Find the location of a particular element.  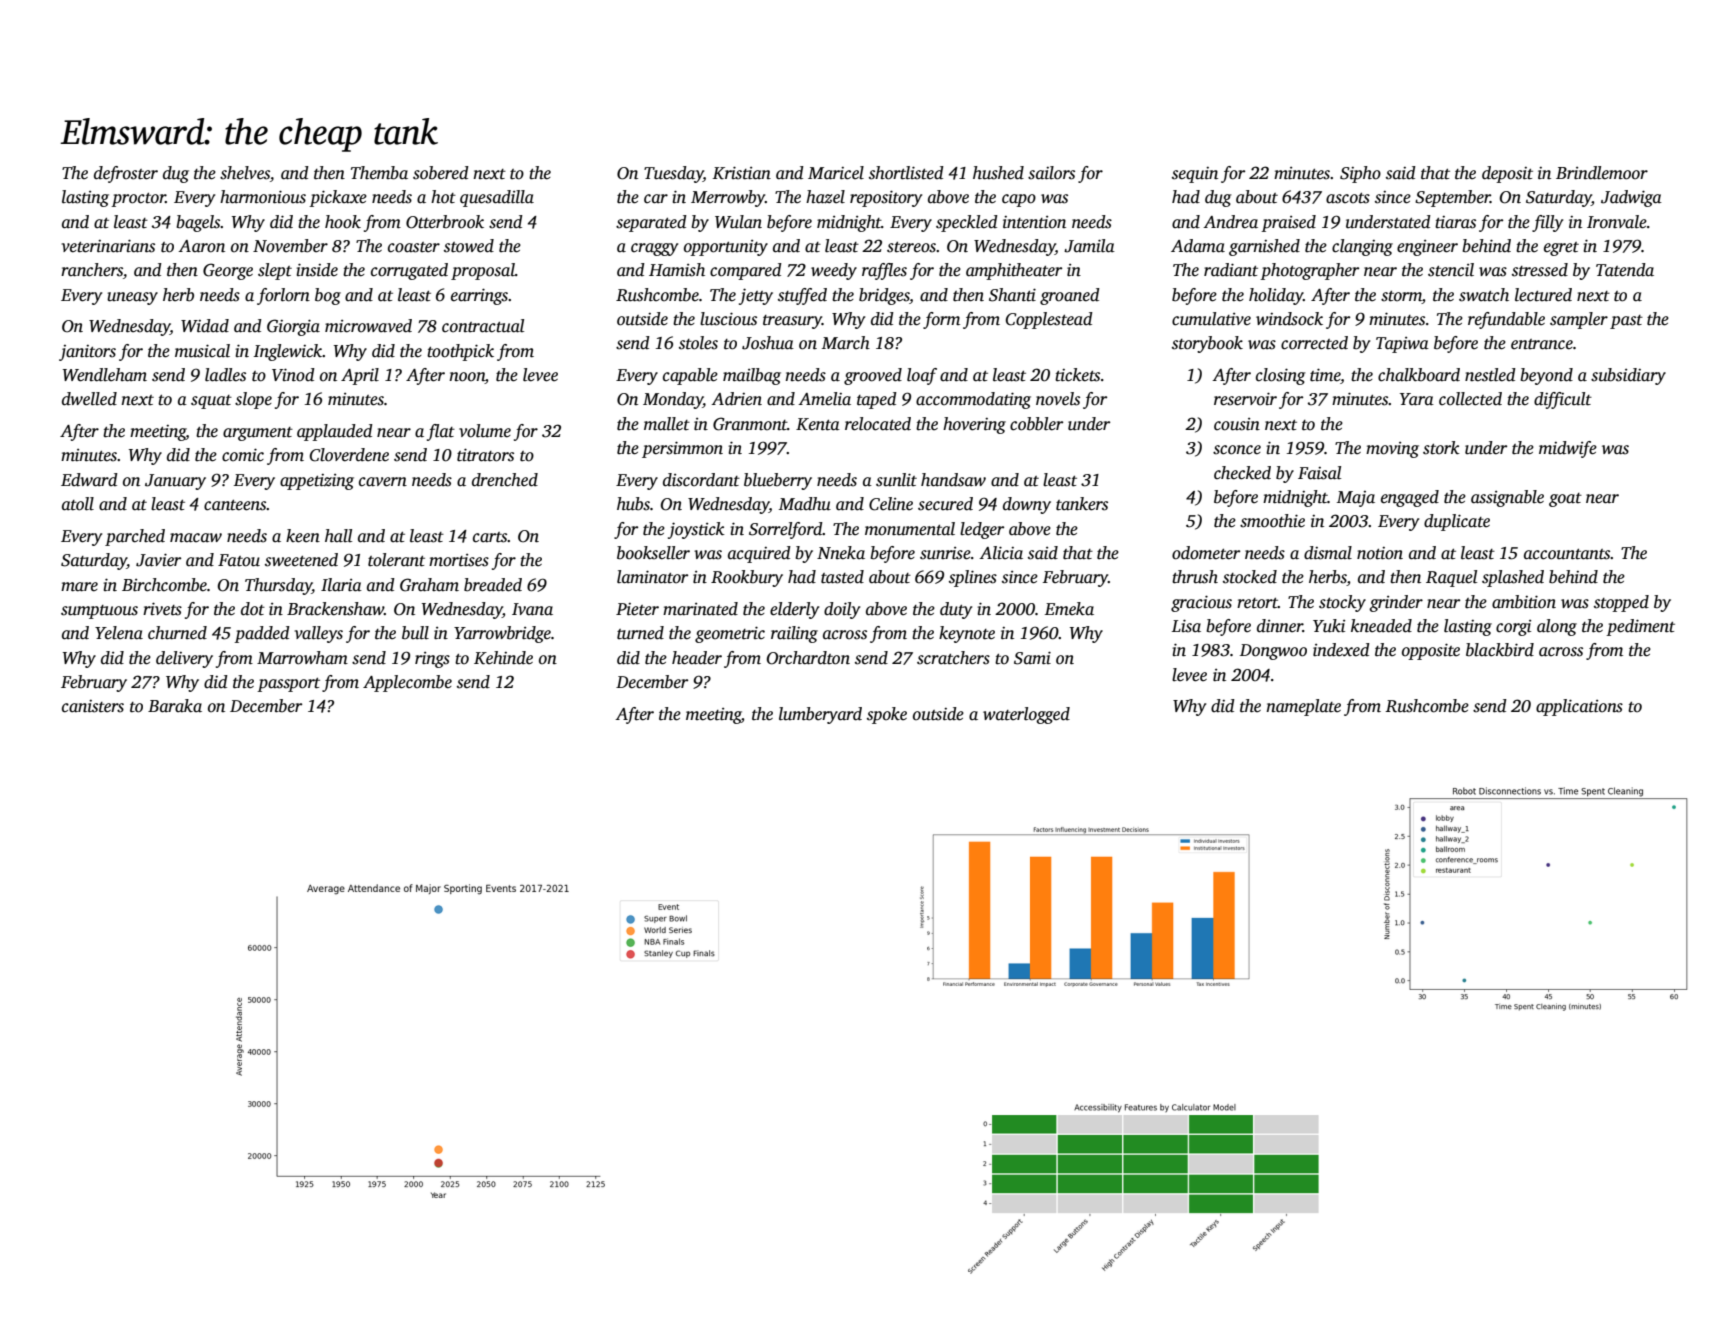

header is located at coordinates (697, 658).
